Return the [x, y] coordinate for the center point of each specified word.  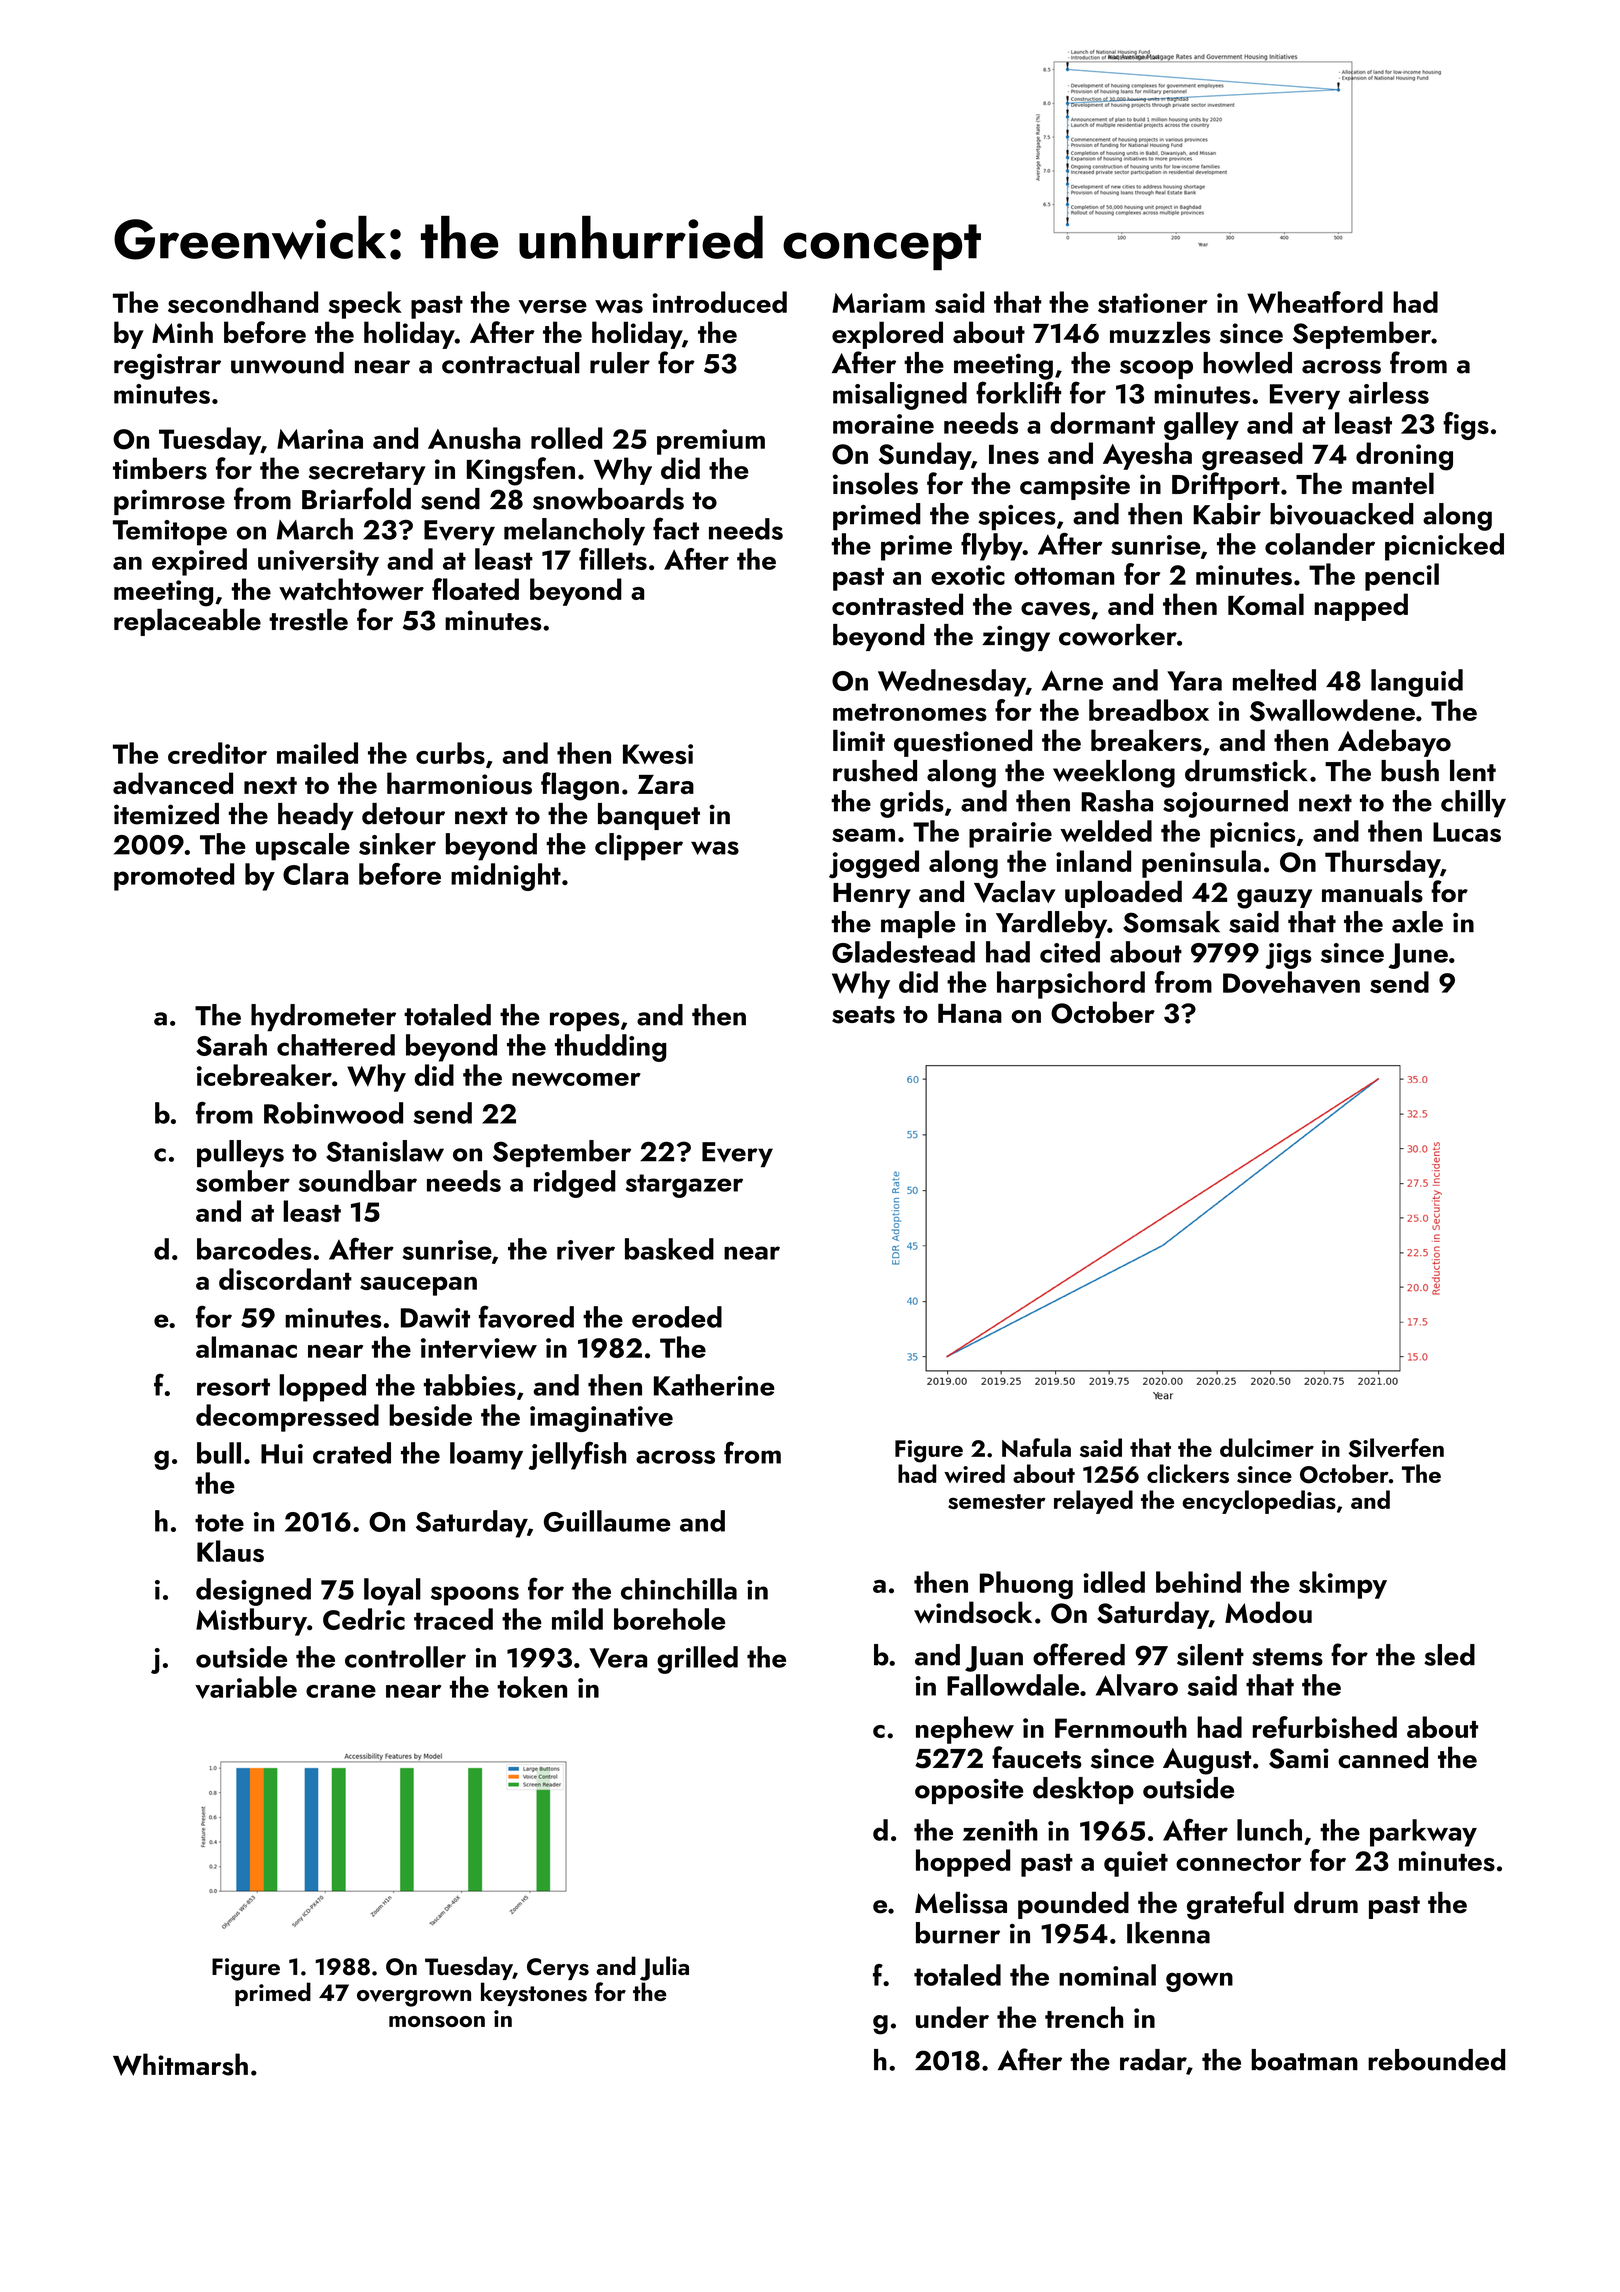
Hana [970, 1013]
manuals [1372, 891]
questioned [963, 743]
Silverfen [1396, 1448]
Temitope [170, 533]
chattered [336, 1045]
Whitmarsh [180, 2064]
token [532, 1687]
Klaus [230, 1551]
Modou [1268, 1612]
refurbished [1325, 1727]
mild [577, 1619]
